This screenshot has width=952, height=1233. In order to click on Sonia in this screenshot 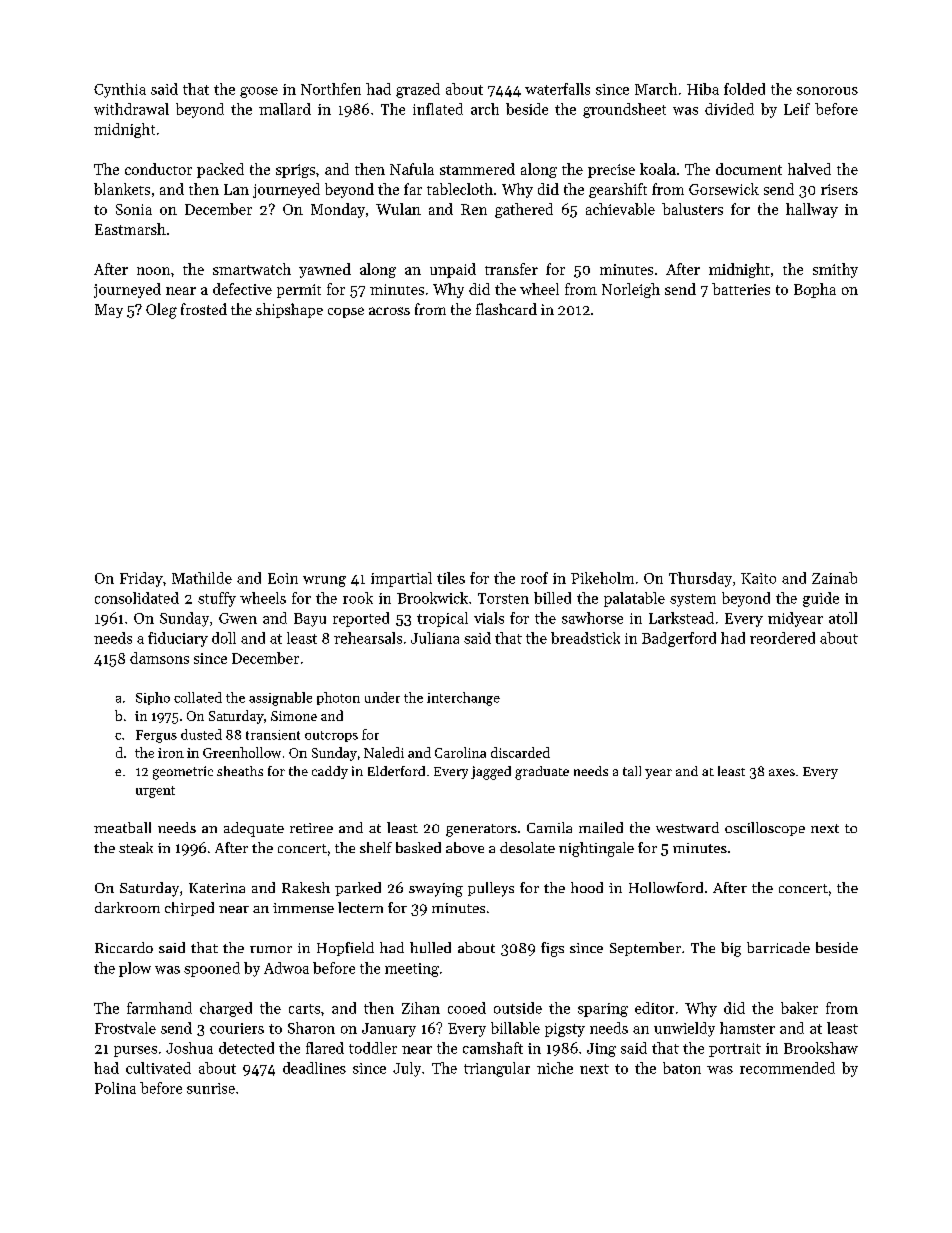, I will do `click(134, 209)`.
